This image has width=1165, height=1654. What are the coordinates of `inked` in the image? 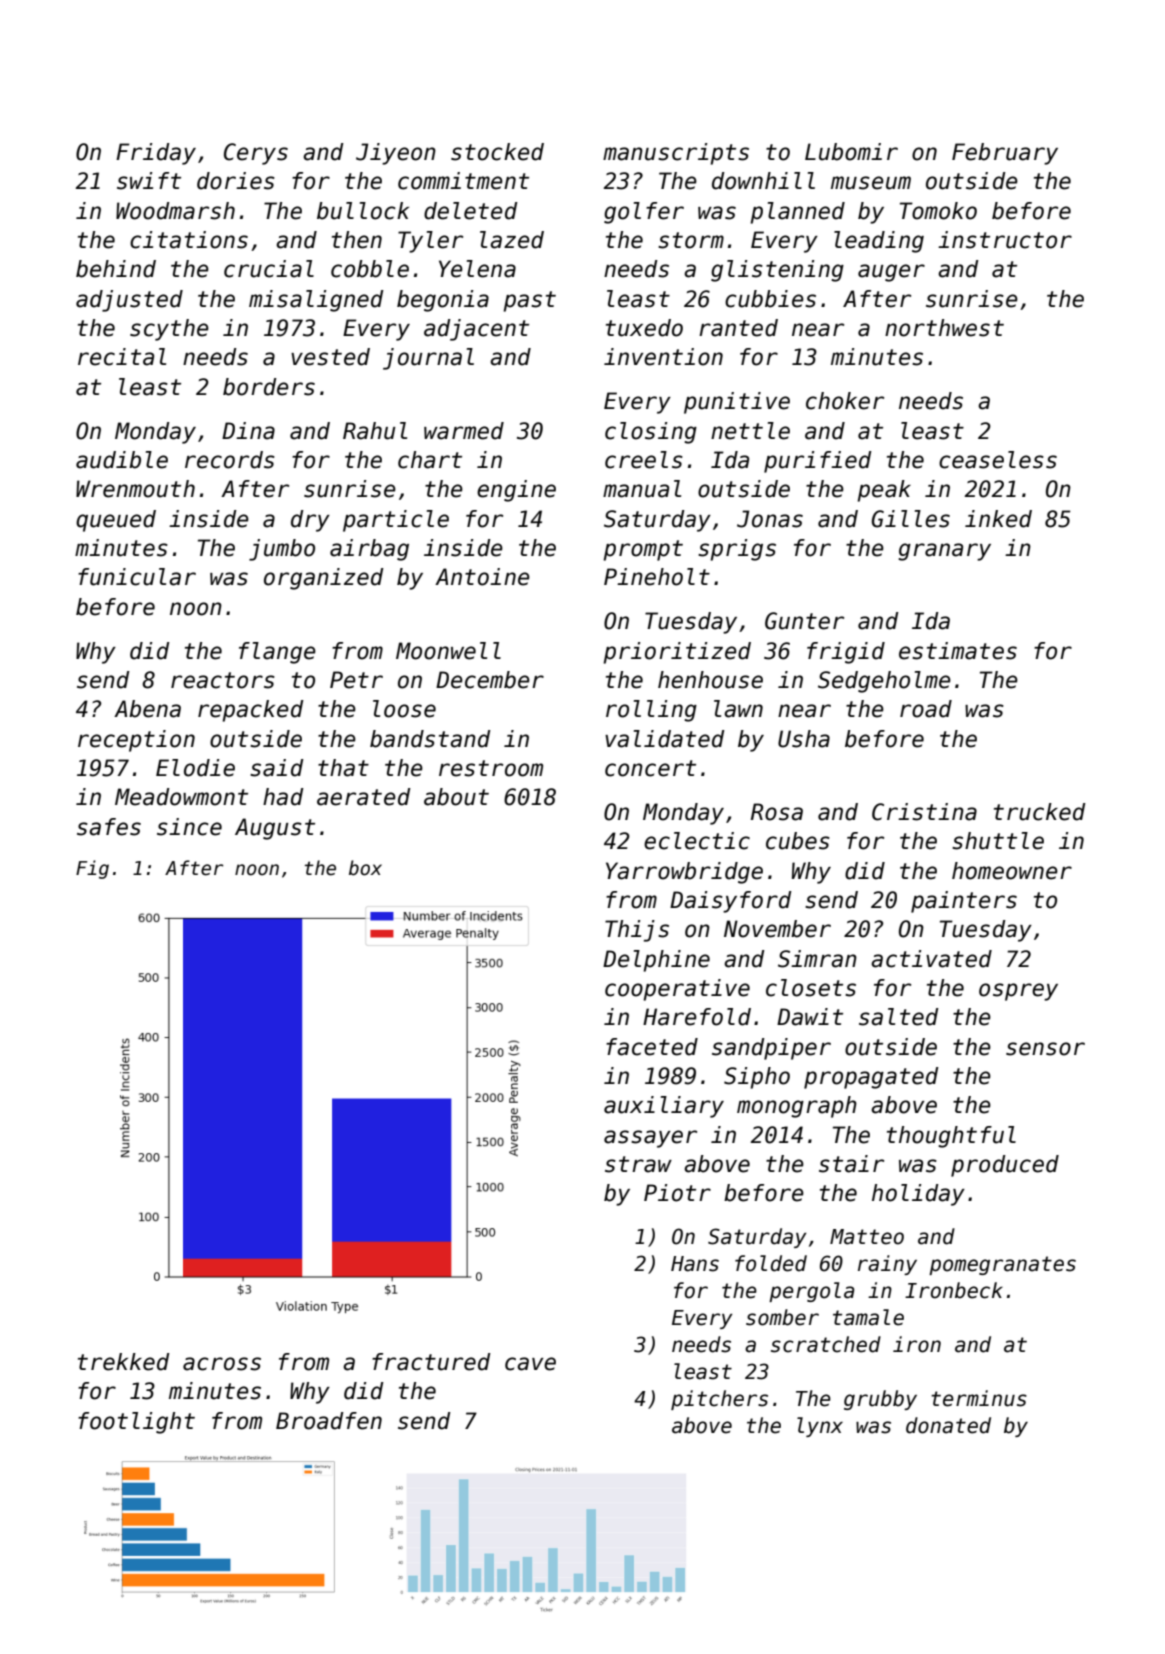 It's located at (998, 519).
